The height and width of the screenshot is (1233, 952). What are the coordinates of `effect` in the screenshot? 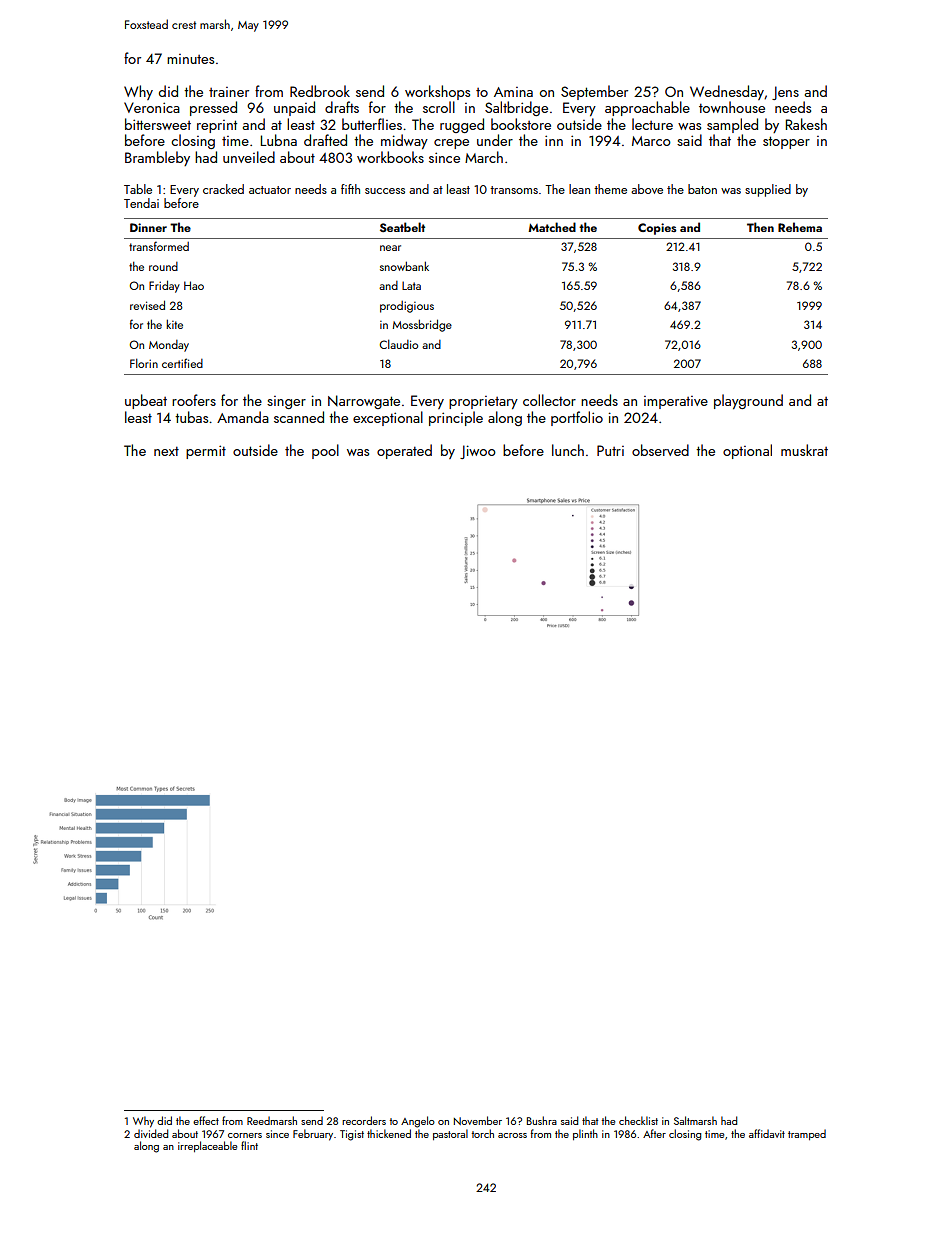 It's located at (206, 1120).
